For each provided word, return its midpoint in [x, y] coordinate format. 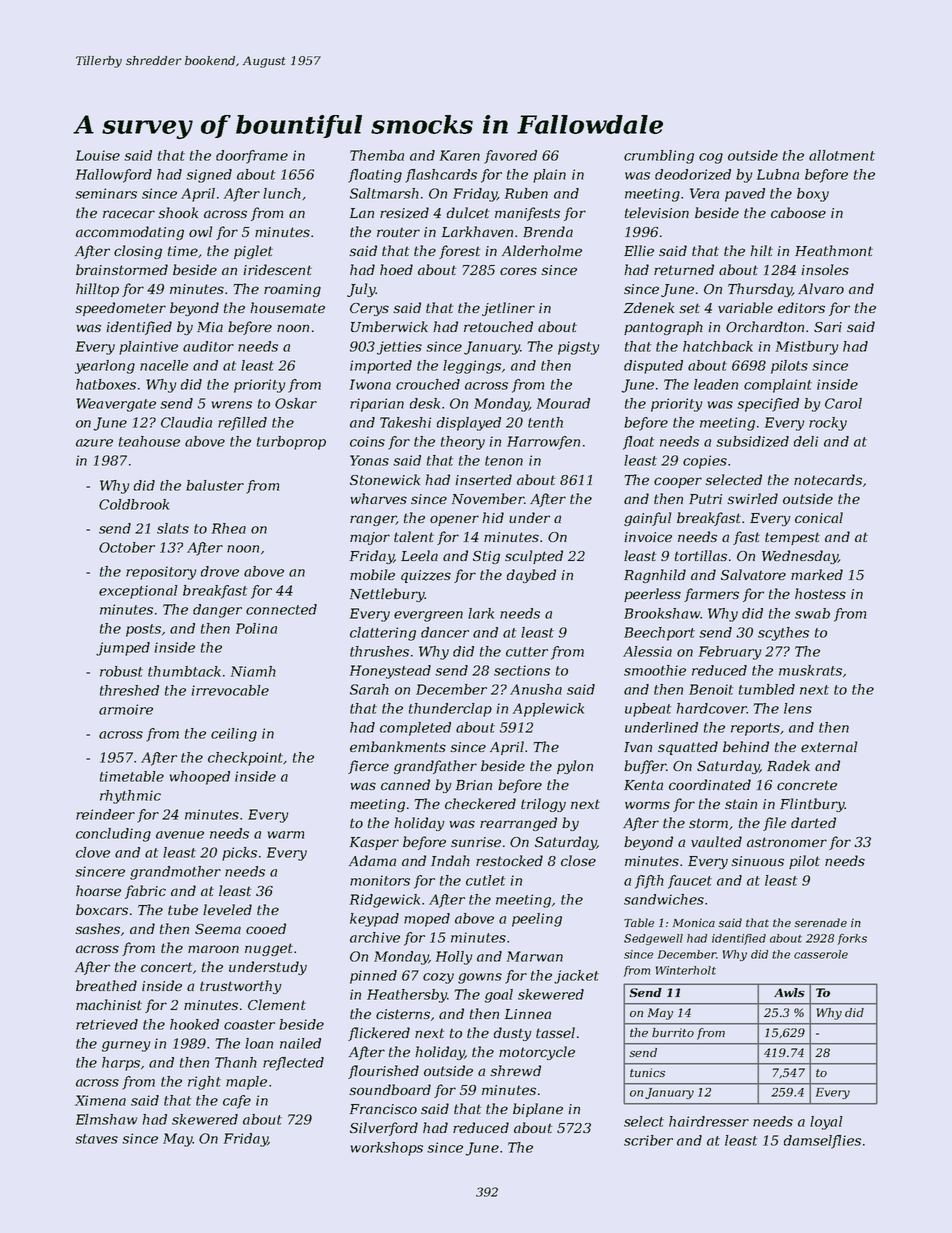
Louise [98, 155]
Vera [704, 193]
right [204, 1083]
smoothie [655, 670]
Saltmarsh [384, 193]
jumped [123, 649]
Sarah [369, 689]
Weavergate [116, 405]
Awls [789, 992]
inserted [483, 479]
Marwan [535, 956]
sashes [97, 928]
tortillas [701, 555]
